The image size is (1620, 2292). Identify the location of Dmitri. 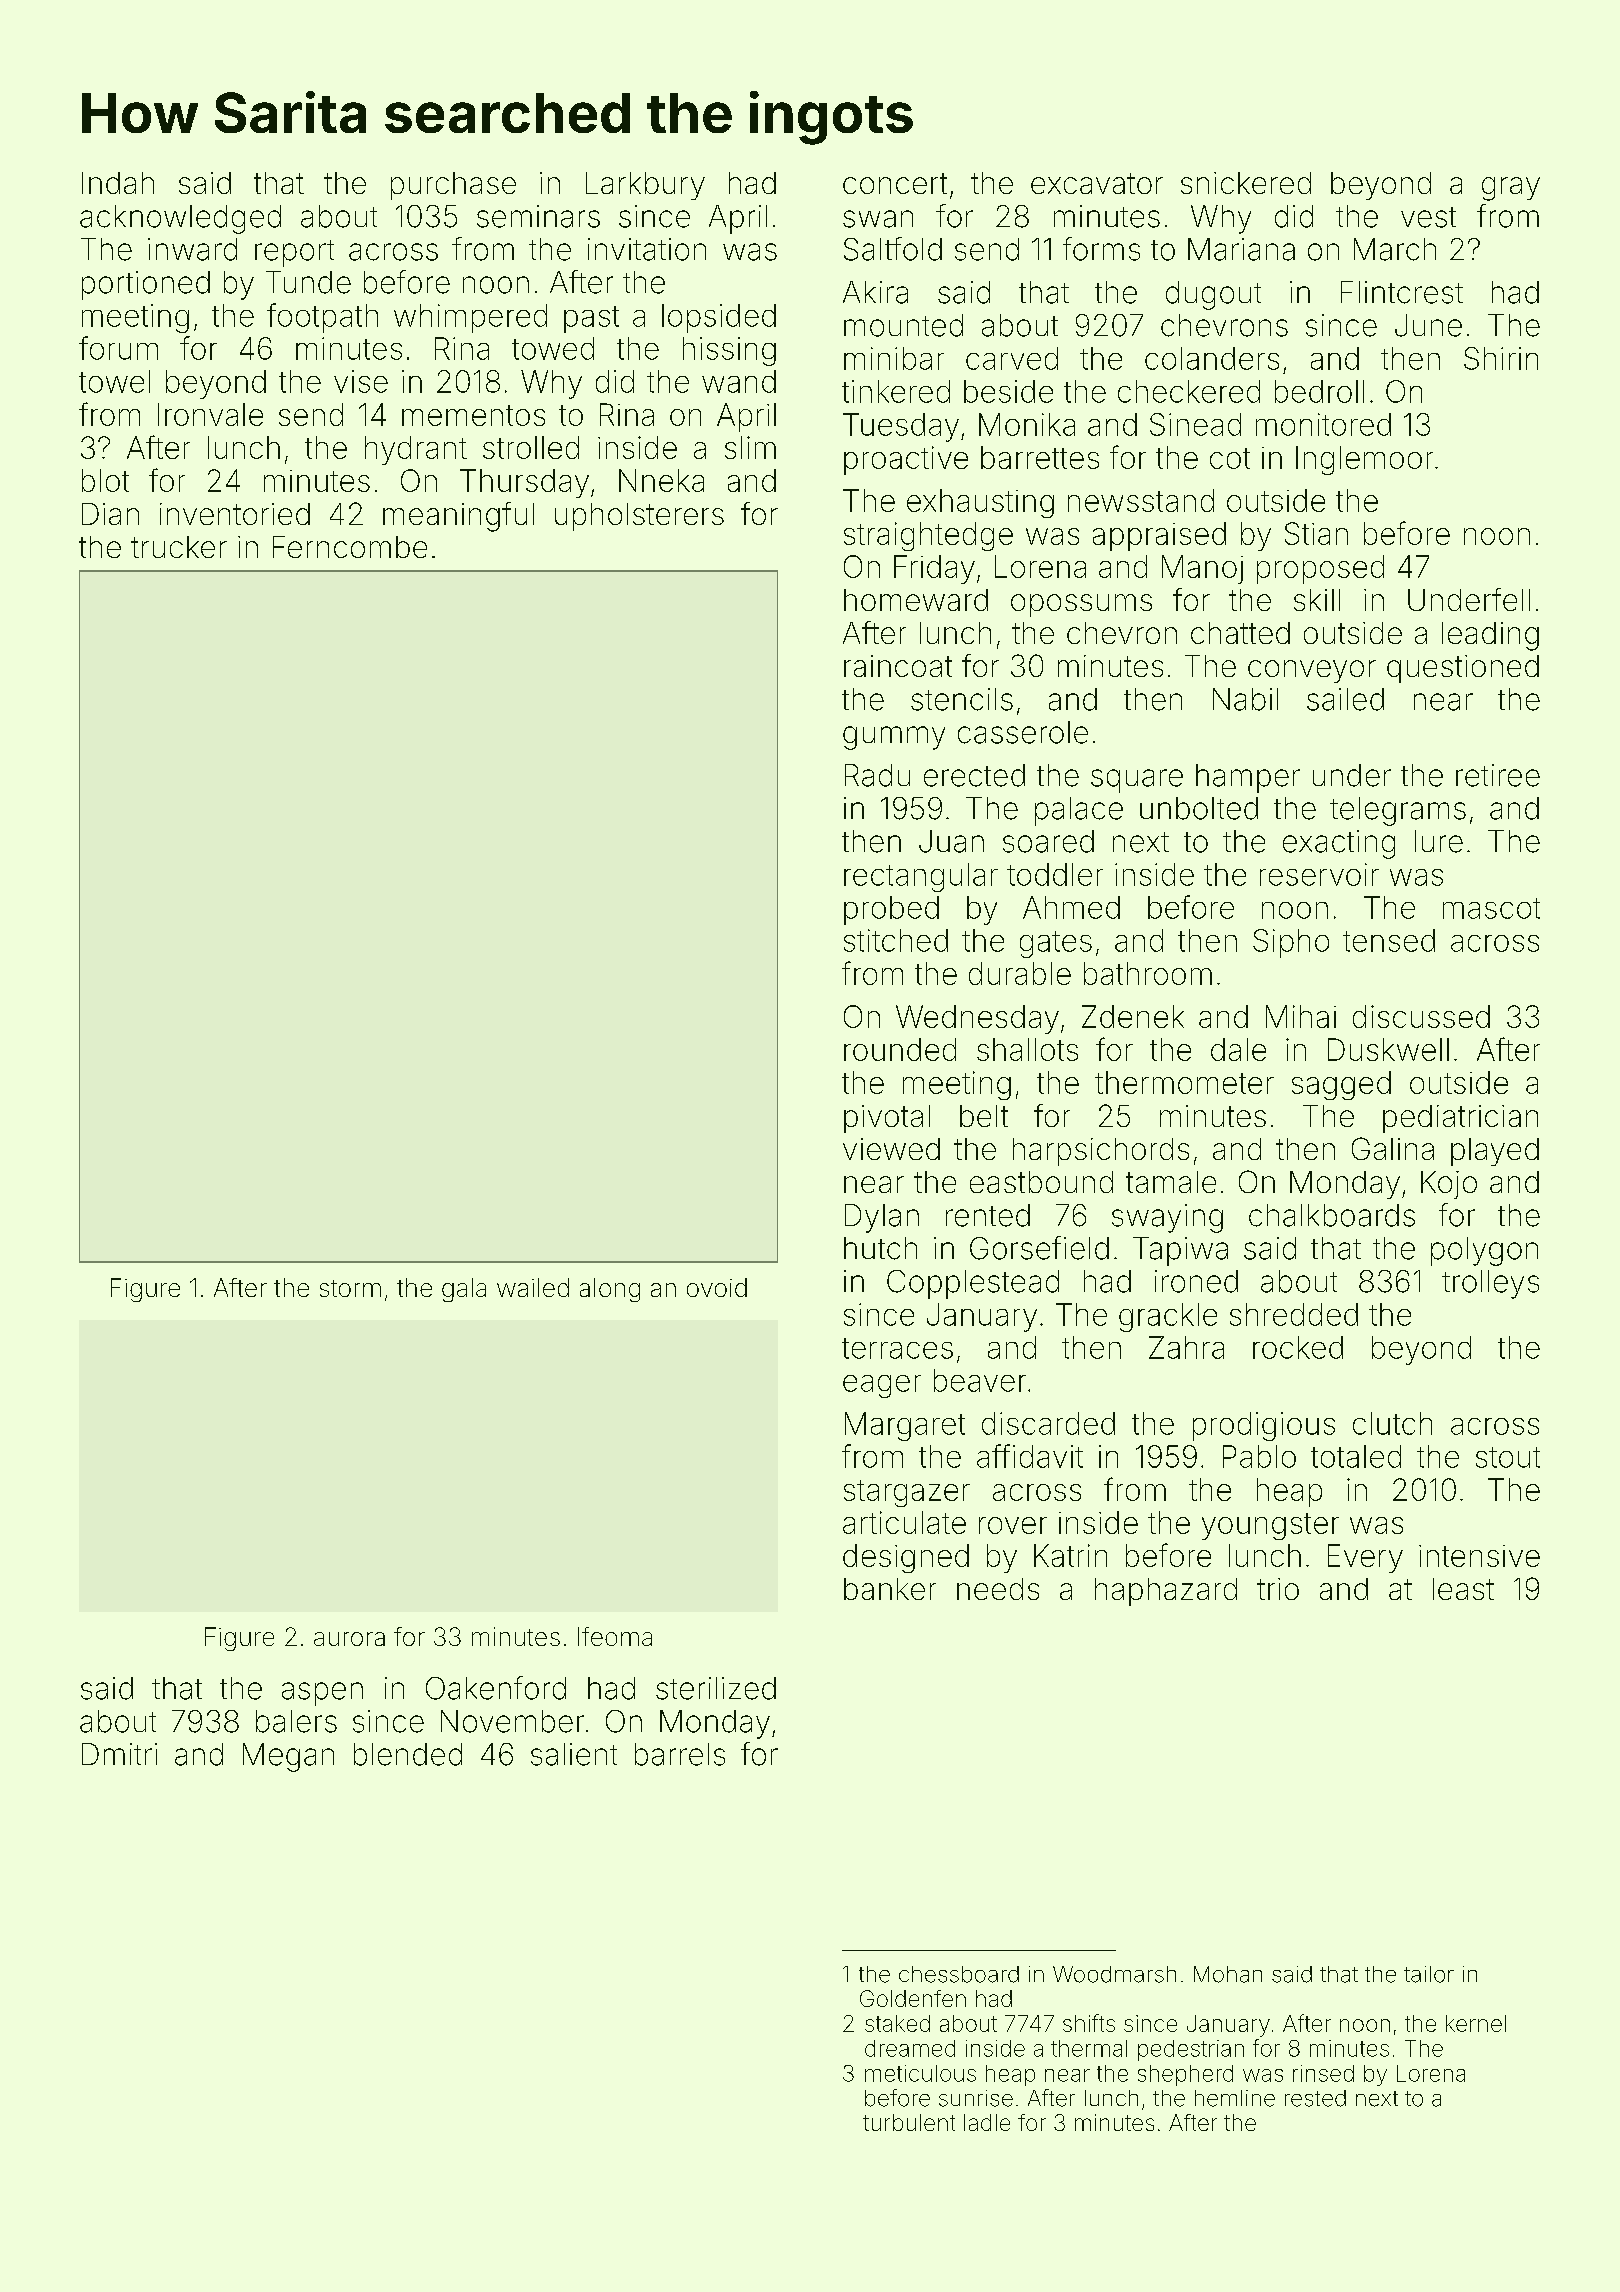
(119, 1754).
